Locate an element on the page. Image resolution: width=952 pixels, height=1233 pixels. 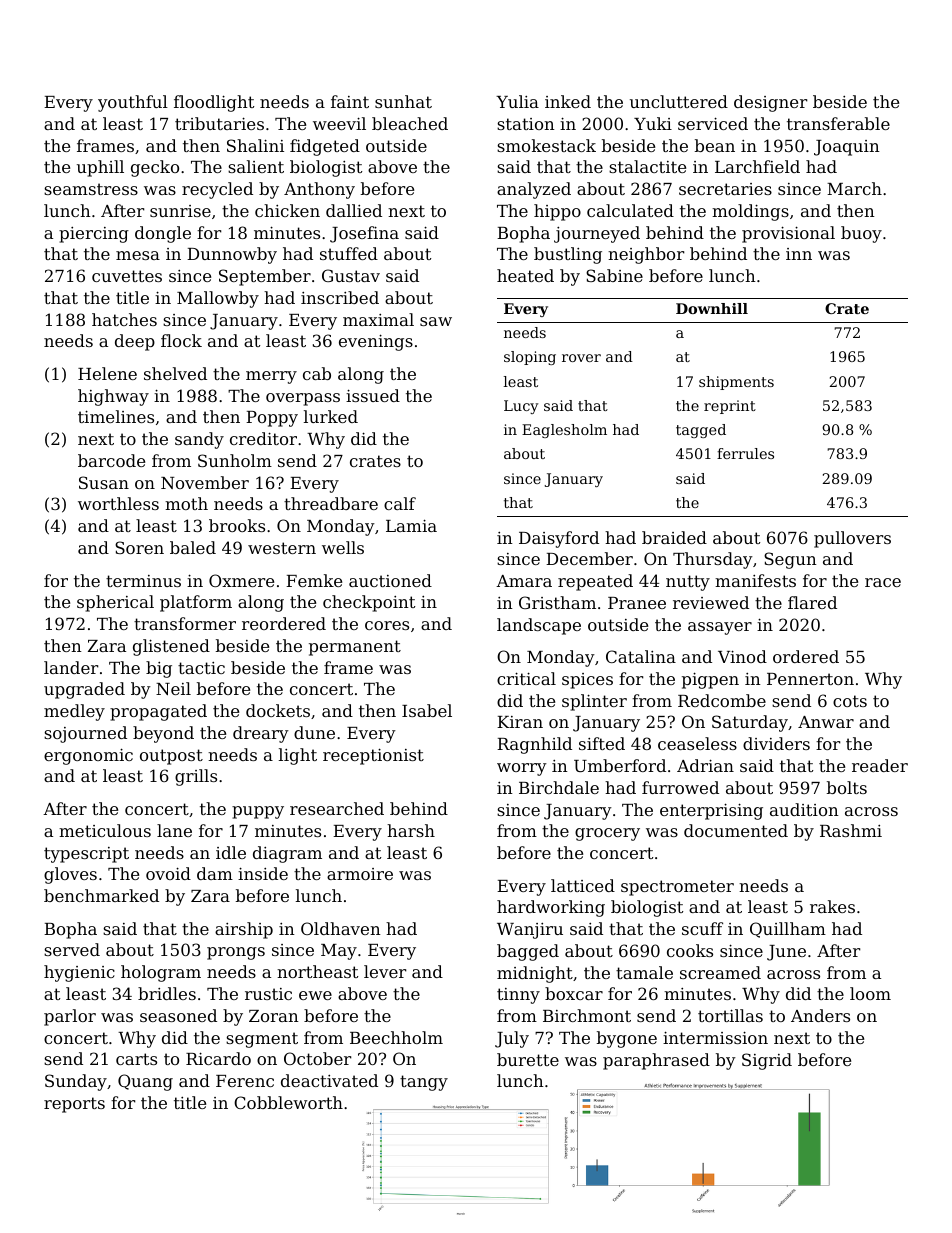
furrowed is located at coordinates (680, 787).
